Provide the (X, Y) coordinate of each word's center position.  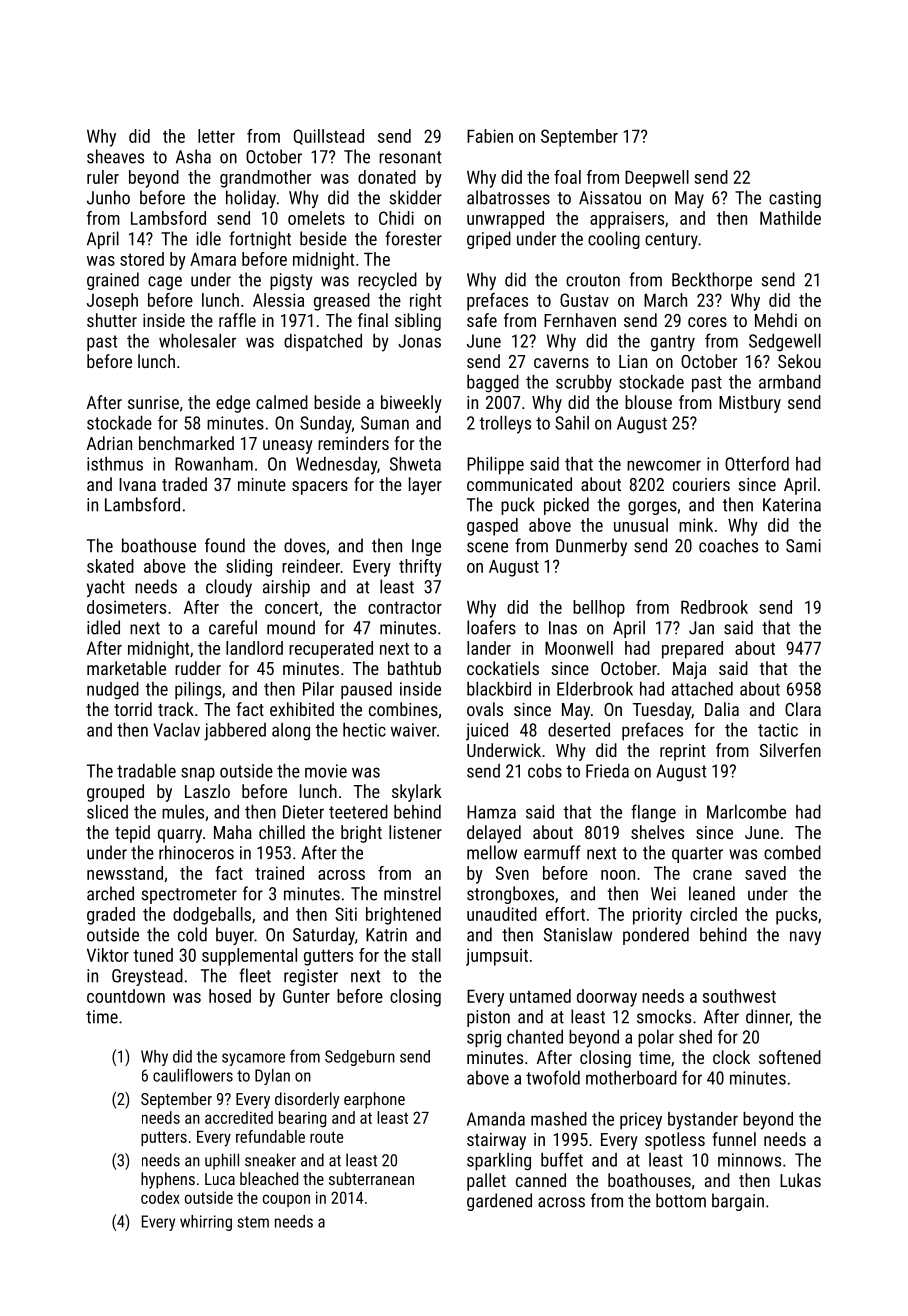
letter (216, 136)
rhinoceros (196, 852)
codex (160, 1197)
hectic (364, 730)
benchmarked (186, 443)
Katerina (792, 505)
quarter (697, 855)
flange (653, 813)
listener (415, 832)
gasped (492, 527)
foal (567, 177)
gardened (499, 1202)
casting (795, 199)
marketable (126, 668)
